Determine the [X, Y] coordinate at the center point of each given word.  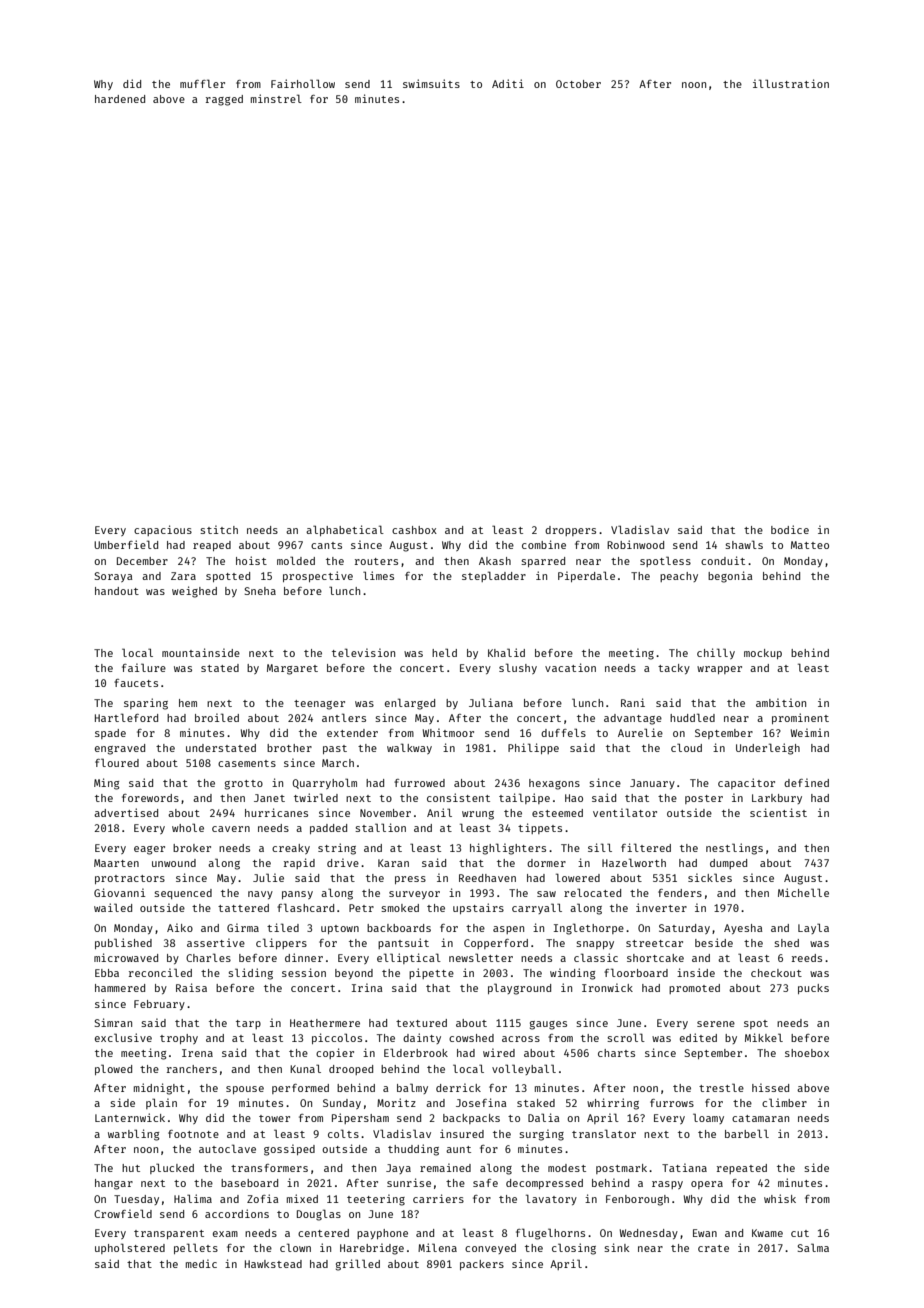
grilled [358, 1265]
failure [144, 667]
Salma [813, 1247]
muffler [202, 83]
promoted [694, 989]
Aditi [508, 83]
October [578, 84]
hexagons [554, 784]
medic [201, 1263]
